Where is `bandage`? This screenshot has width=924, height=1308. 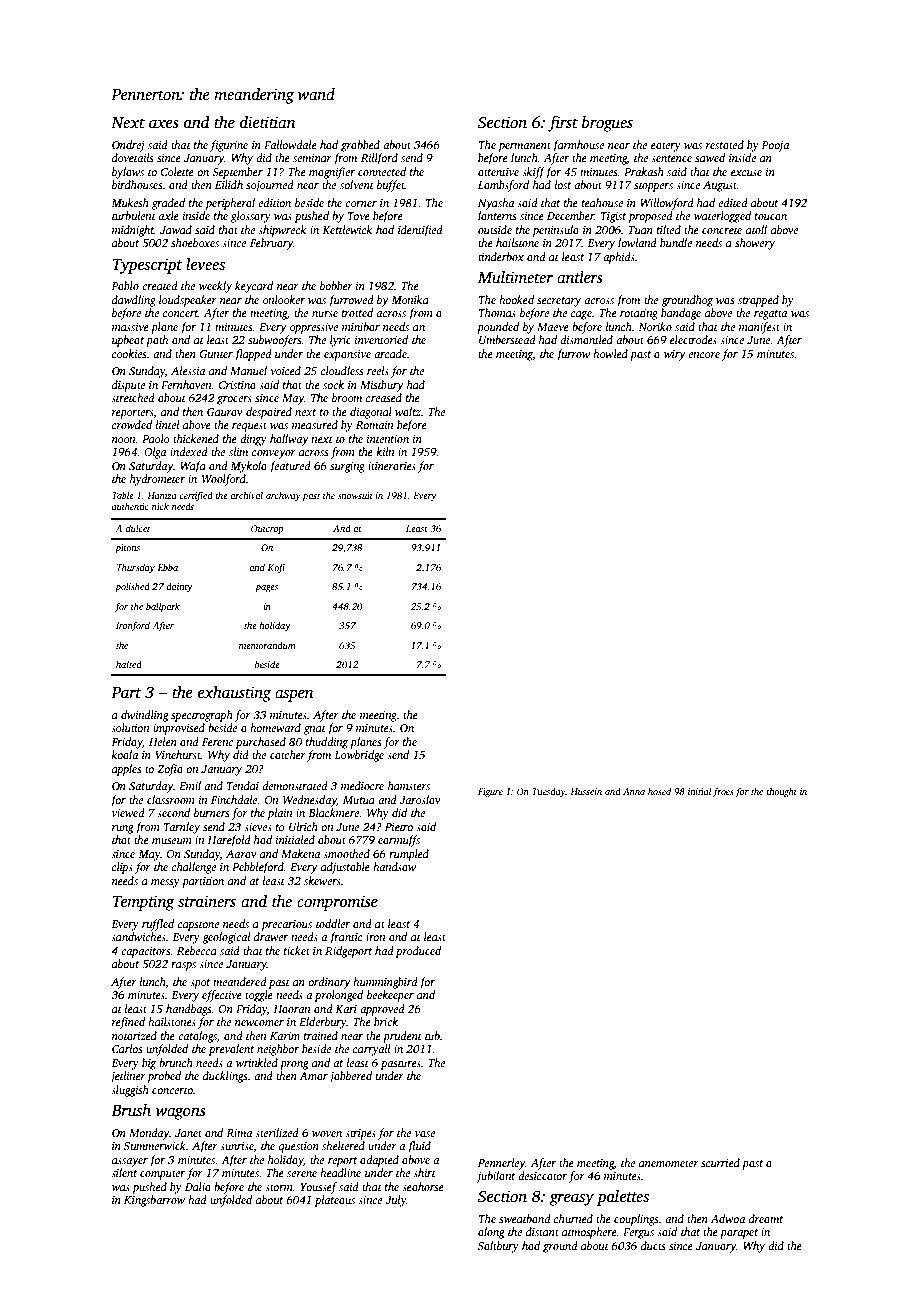
bandage is located at coordinates (681, 314).
